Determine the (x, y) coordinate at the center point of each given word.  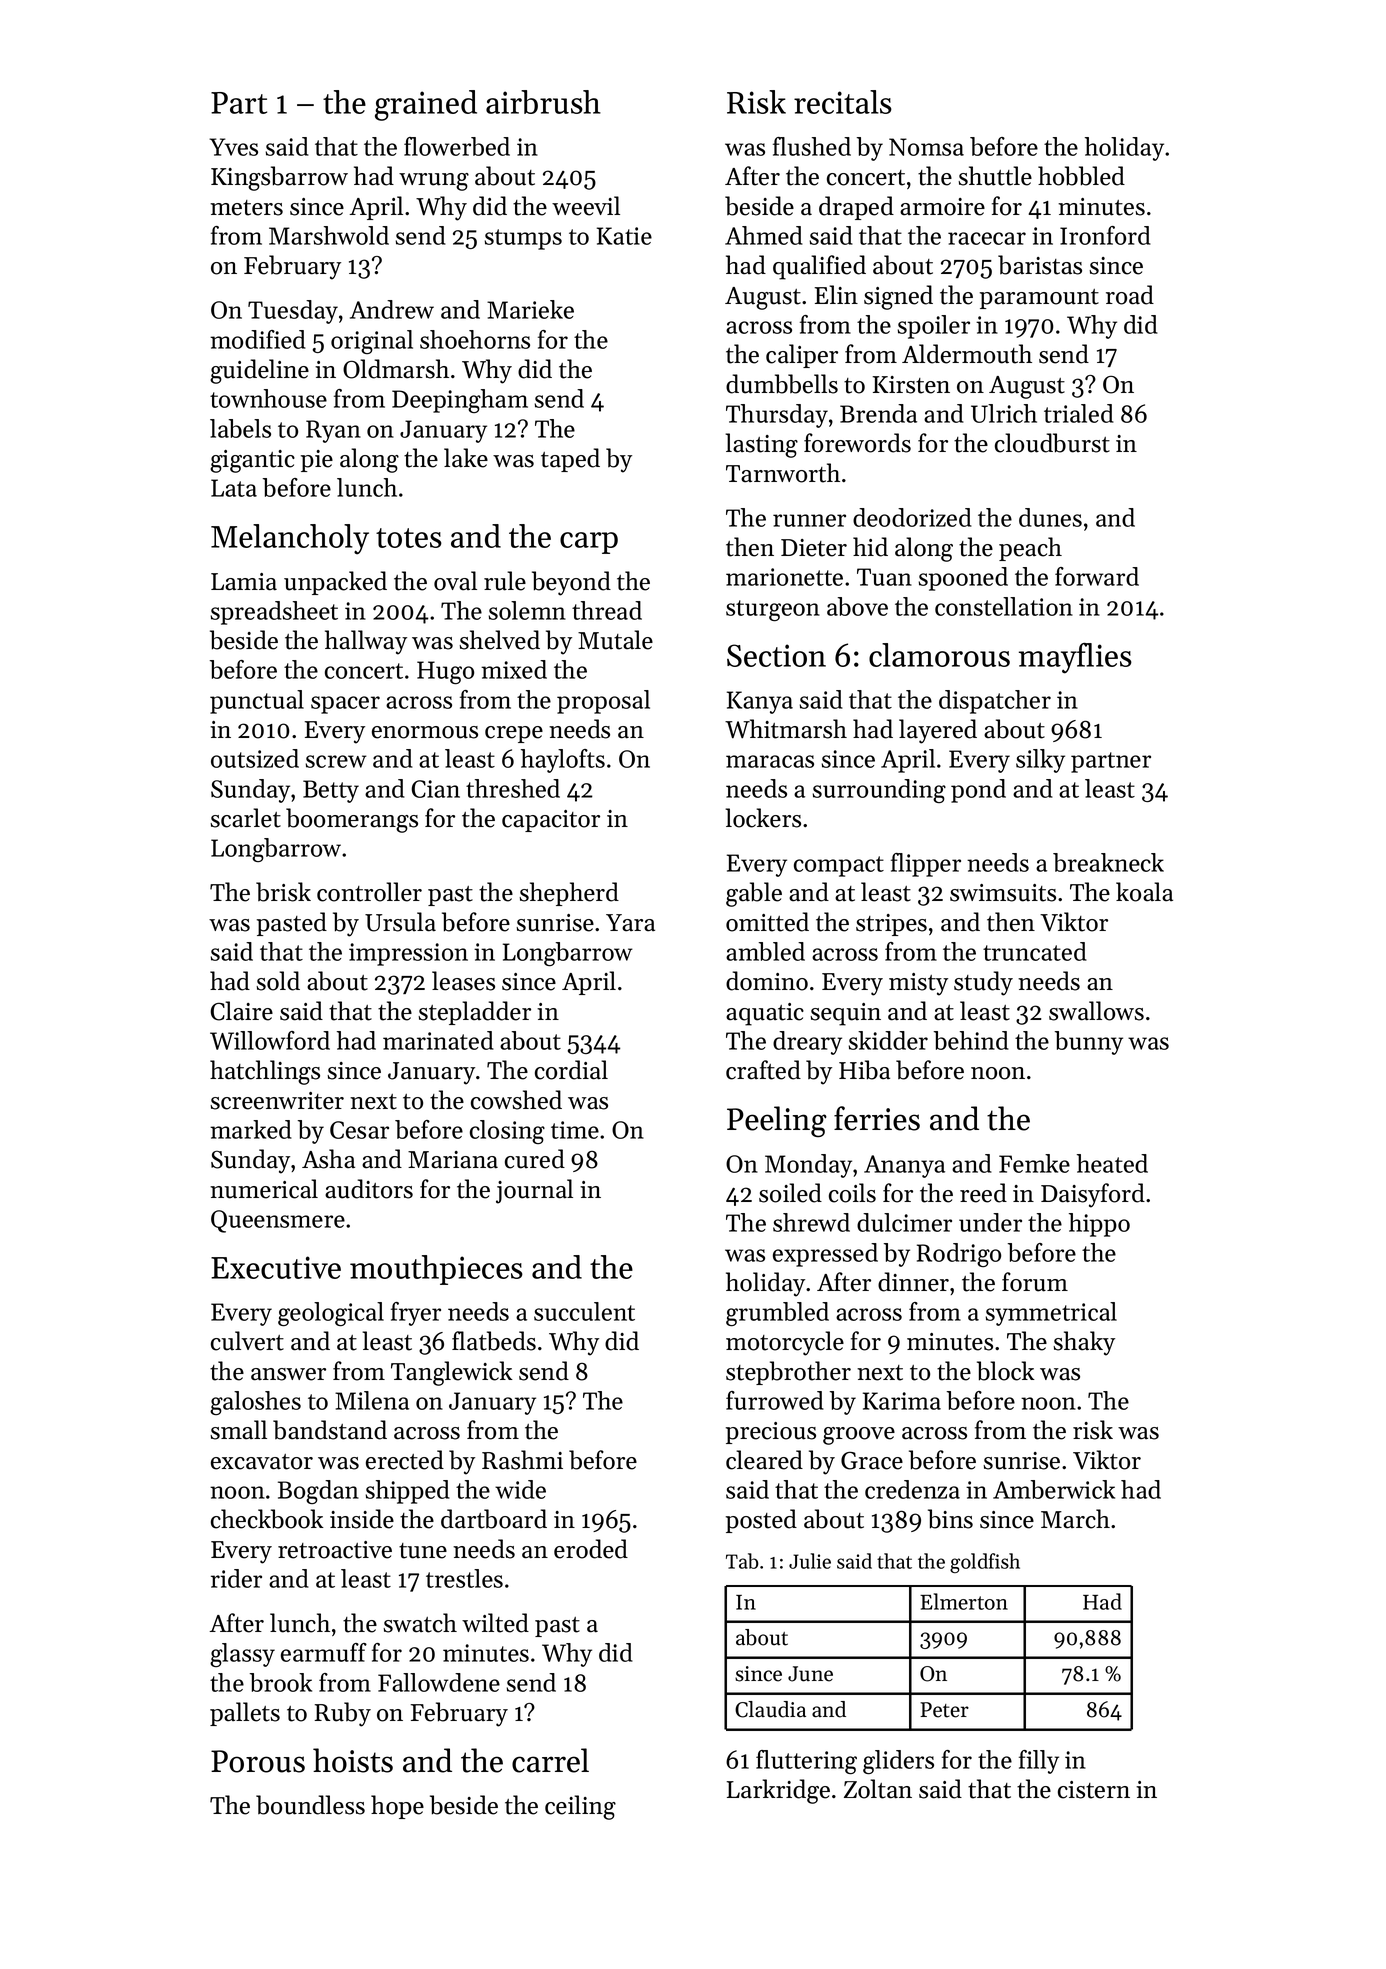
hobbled (1081, 176)
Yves (233, 147)
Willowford (270, 1040)
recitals (843, 102)
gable (754, 894)
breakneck (1108, 862)
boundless (310, 1805)
